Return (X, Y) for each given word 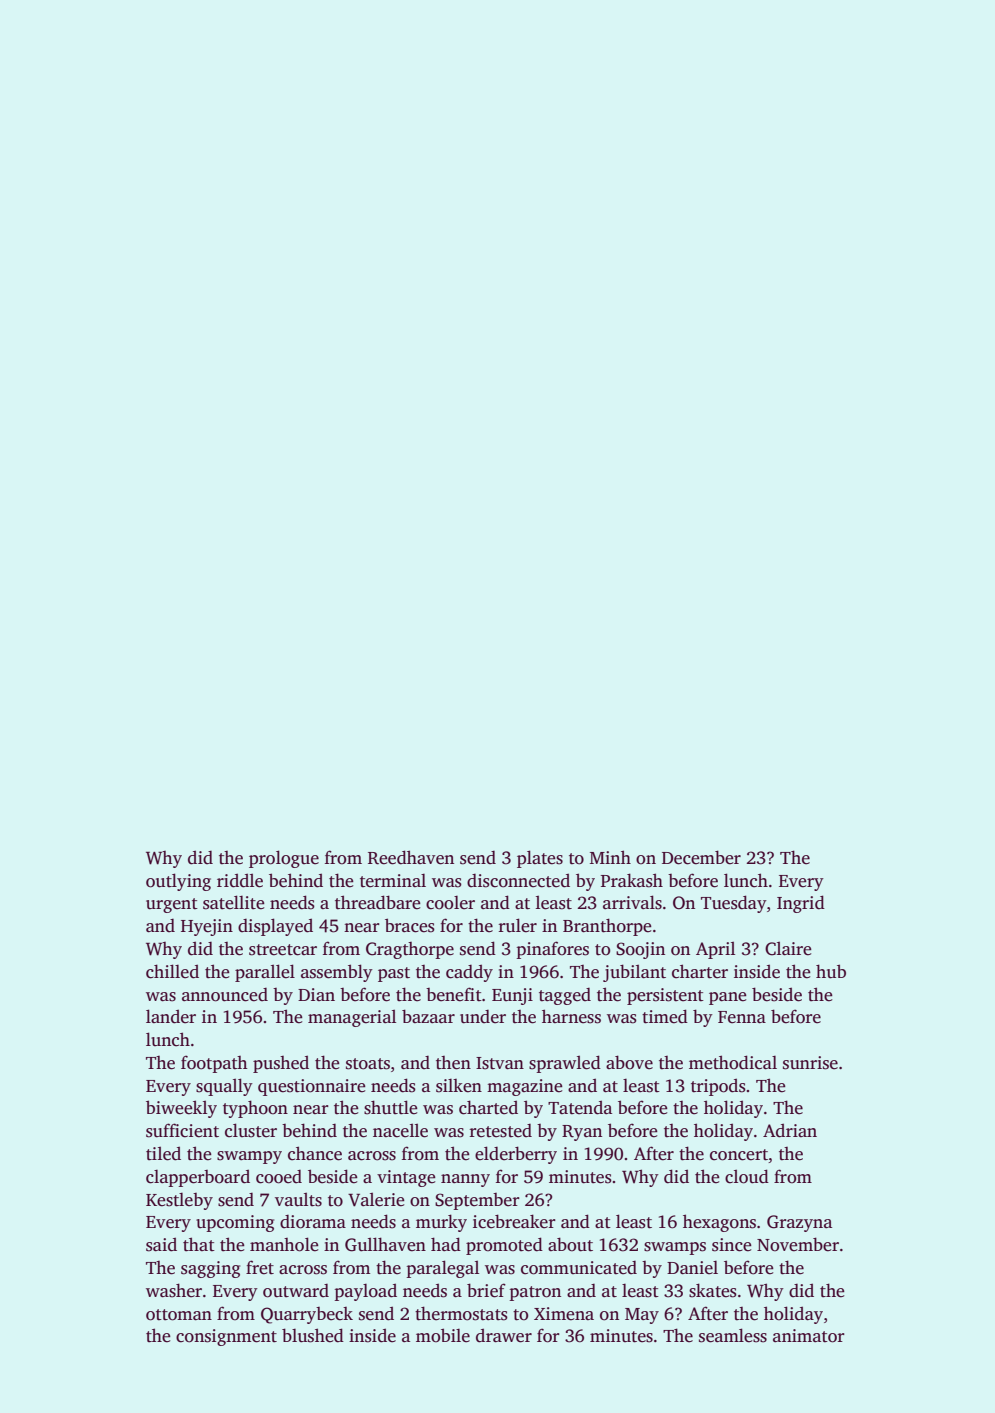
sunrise (810, 1063)
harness (571, 1016)
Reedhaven (411, 857)
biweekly (181, 1109)
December (701, 857)
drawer (504, 1335)
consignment (226, 1337)
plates (540, 859)
